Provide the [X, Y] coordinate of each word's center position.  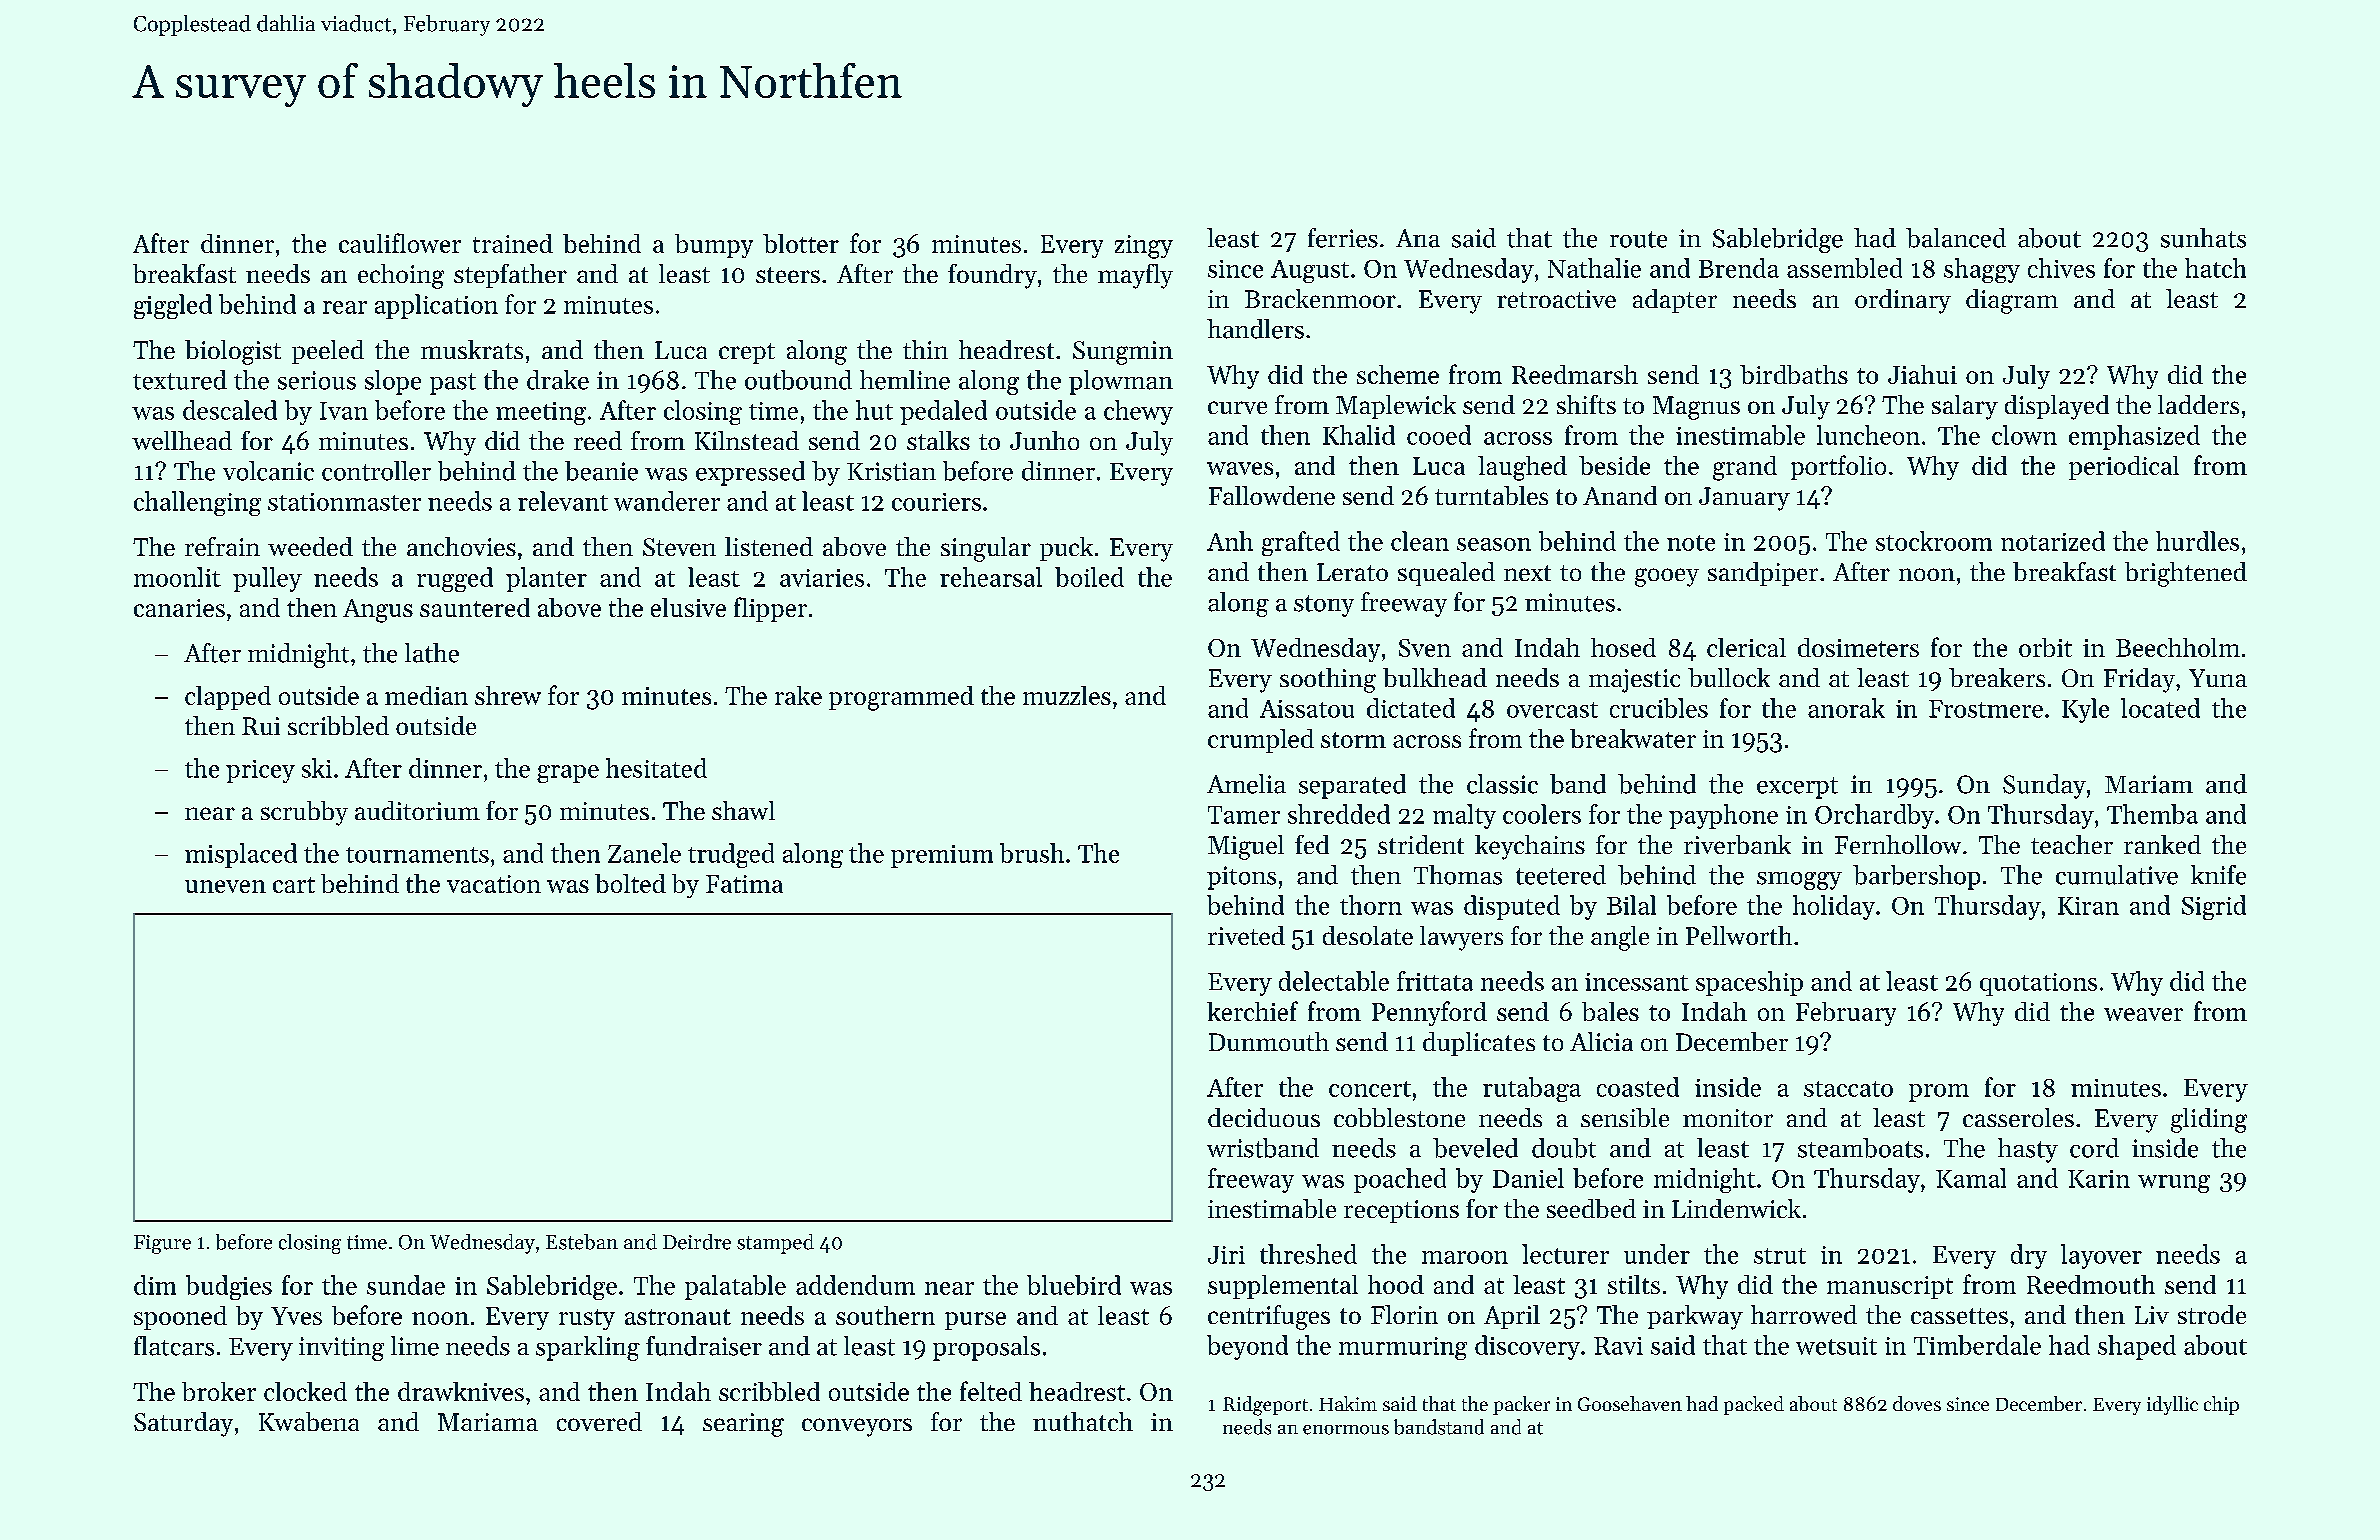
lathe [432, 653]
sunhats [2203, 238]
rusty [587, 1319]
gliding [2209, 1120]
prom [1939, 1093]
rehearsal [991, 577]
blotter [801, 243]
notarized [2053, 541]
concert [1370, 1089]
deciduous [1264, 1117]
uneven [225, 886]
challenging [197, 503]
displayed [2057, 407]
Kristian [891, 471]
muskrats [472, 349]
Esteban [582, 1242]
